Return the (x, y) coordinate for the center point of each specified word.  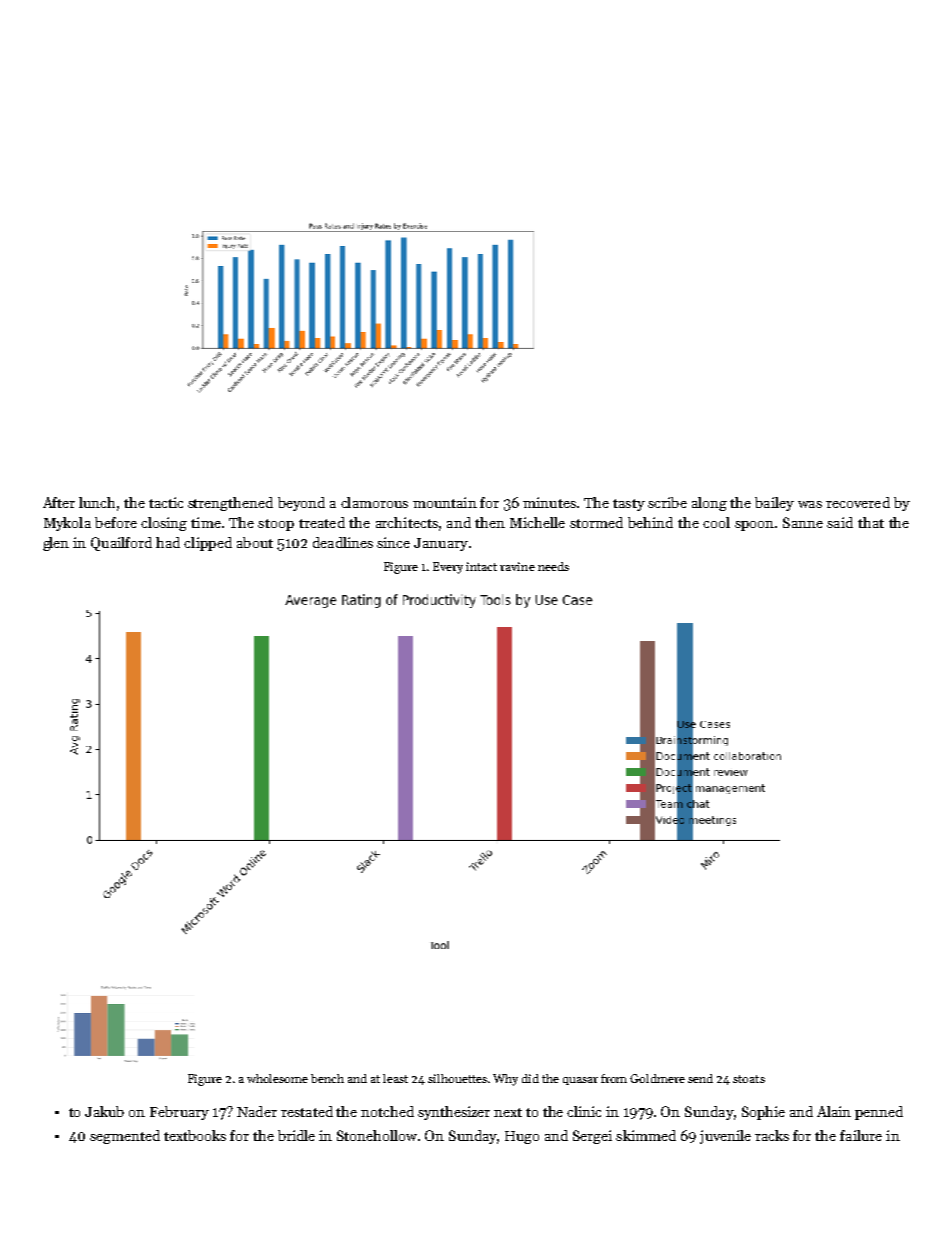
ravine (517, 566)
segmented (125, 1137)
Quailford (121, 544)
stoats (749, 1079)
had (168, 542)
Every (448, 568)
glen (56, 544)
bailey (774, 504)
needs (553, 566)
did (530, 1078)
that (871, 522)
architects (407, 522)
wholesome (277, 1078)
